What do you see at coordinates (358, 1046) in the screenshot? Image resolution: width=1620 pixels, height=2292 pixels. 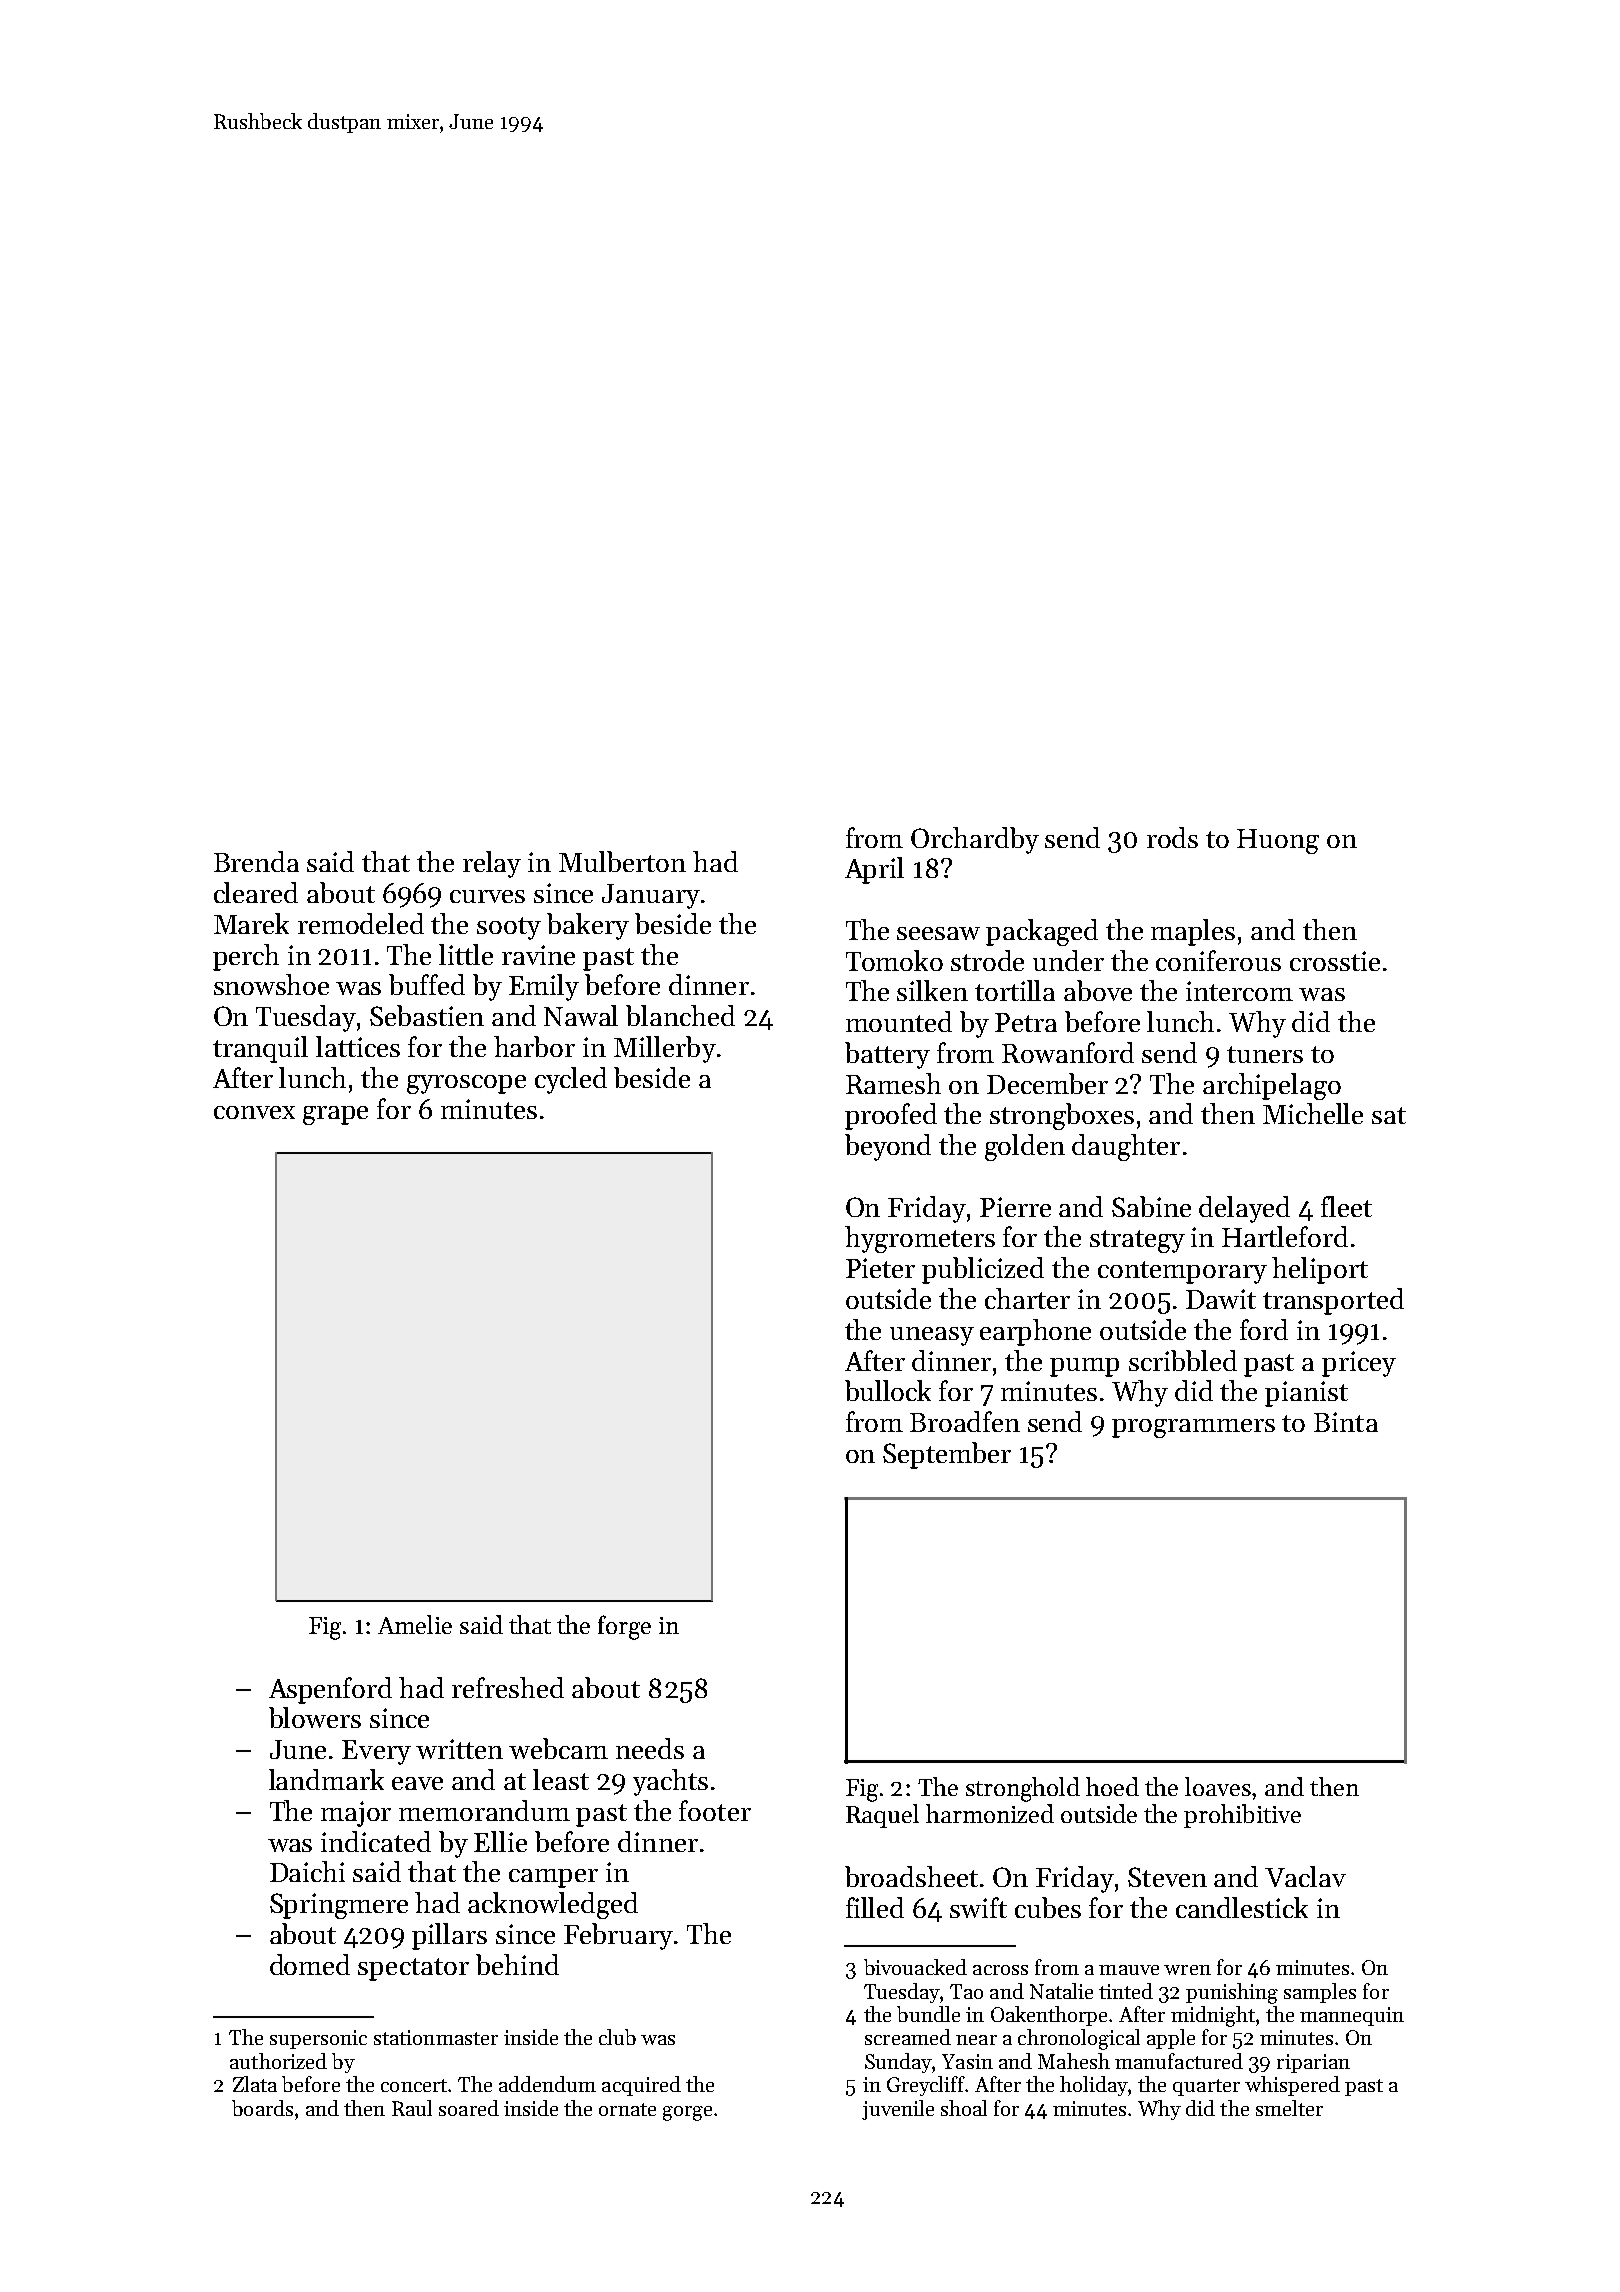 I see `lattices` at bounding box center [358, 1046].
